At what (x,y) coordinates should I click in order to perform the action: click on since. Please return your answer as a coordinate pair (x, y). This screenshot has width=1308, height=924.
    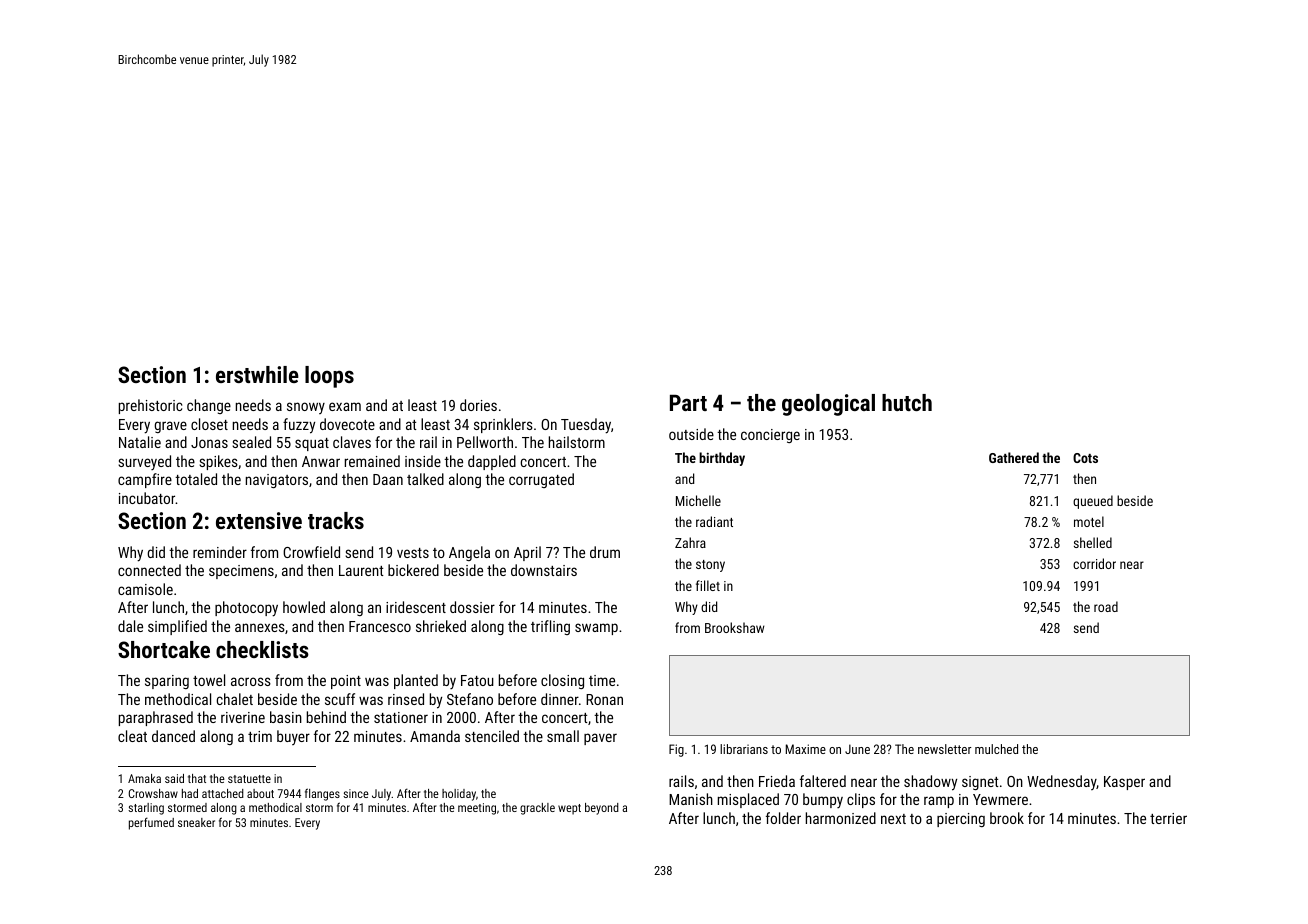
    Looking at the image, I should click on (356, 793).
